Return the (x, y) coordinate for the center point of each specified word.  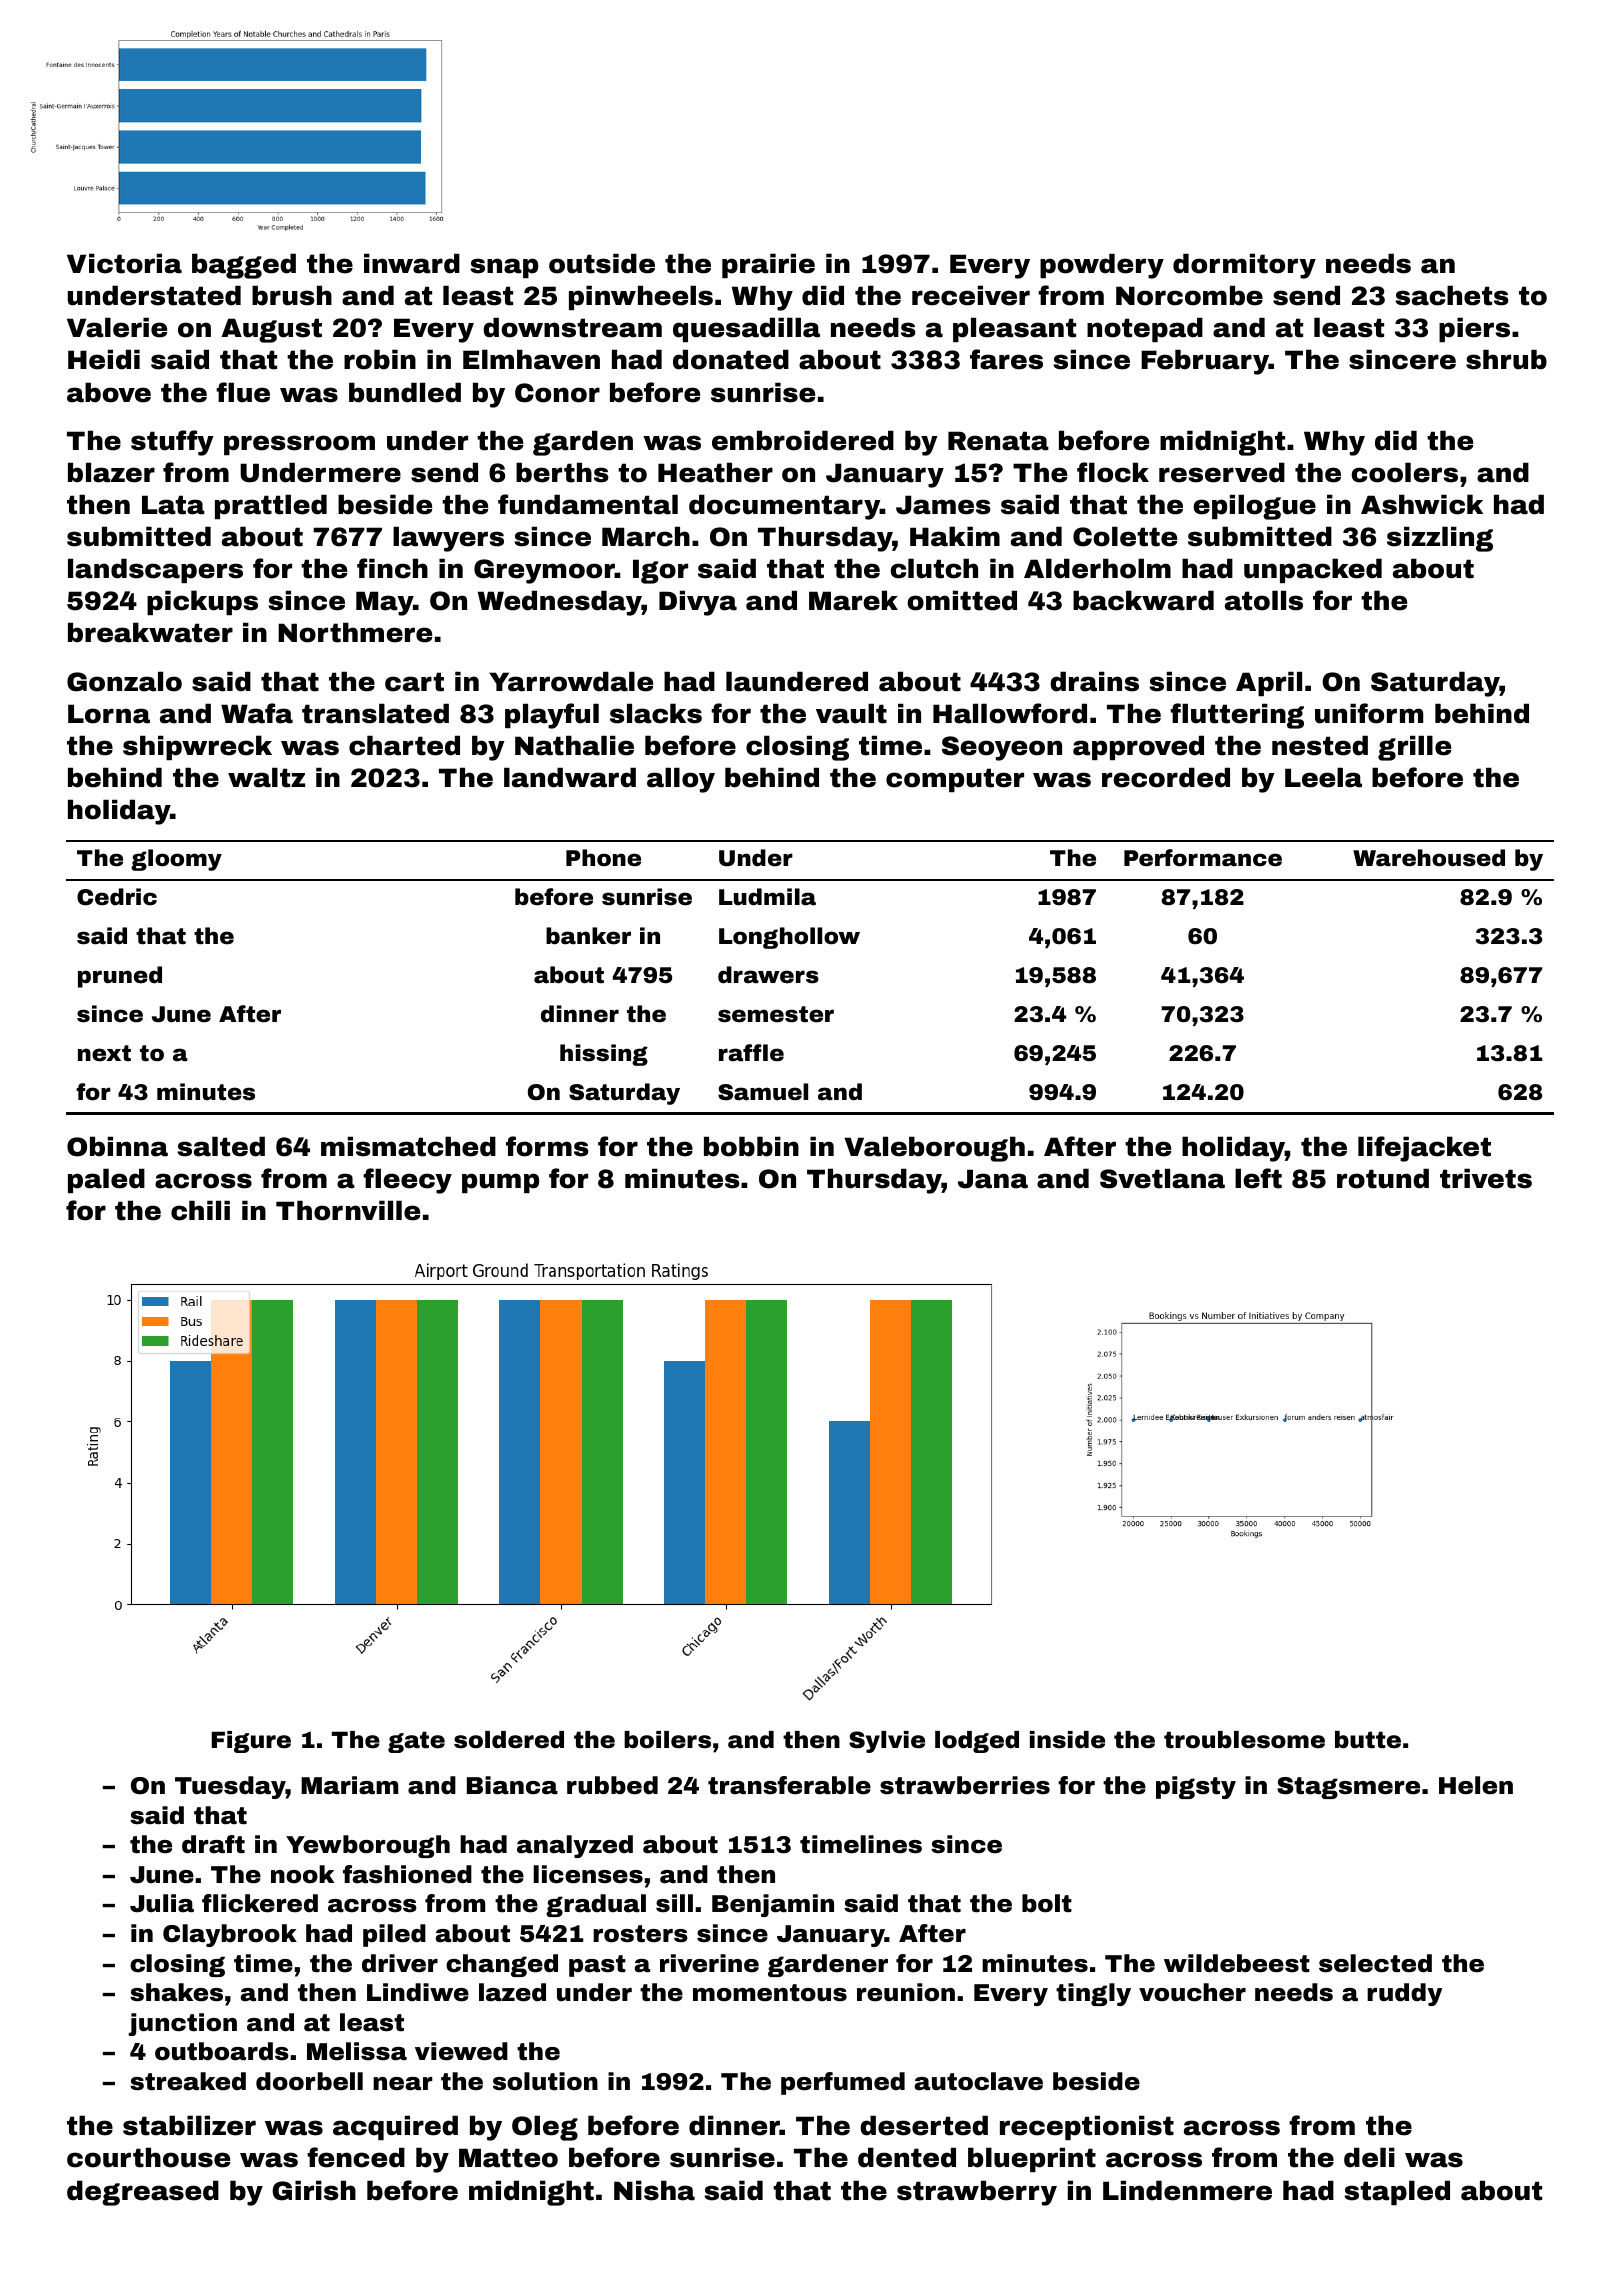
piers (1474, 329)
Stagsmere (1348, 1788)
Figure (251, 1742)
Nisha (654, 2190)
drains (1094, 681)
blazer (111, 472)
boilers (667, 1740)
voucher (1192, 1992)
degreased (143, 2193)
